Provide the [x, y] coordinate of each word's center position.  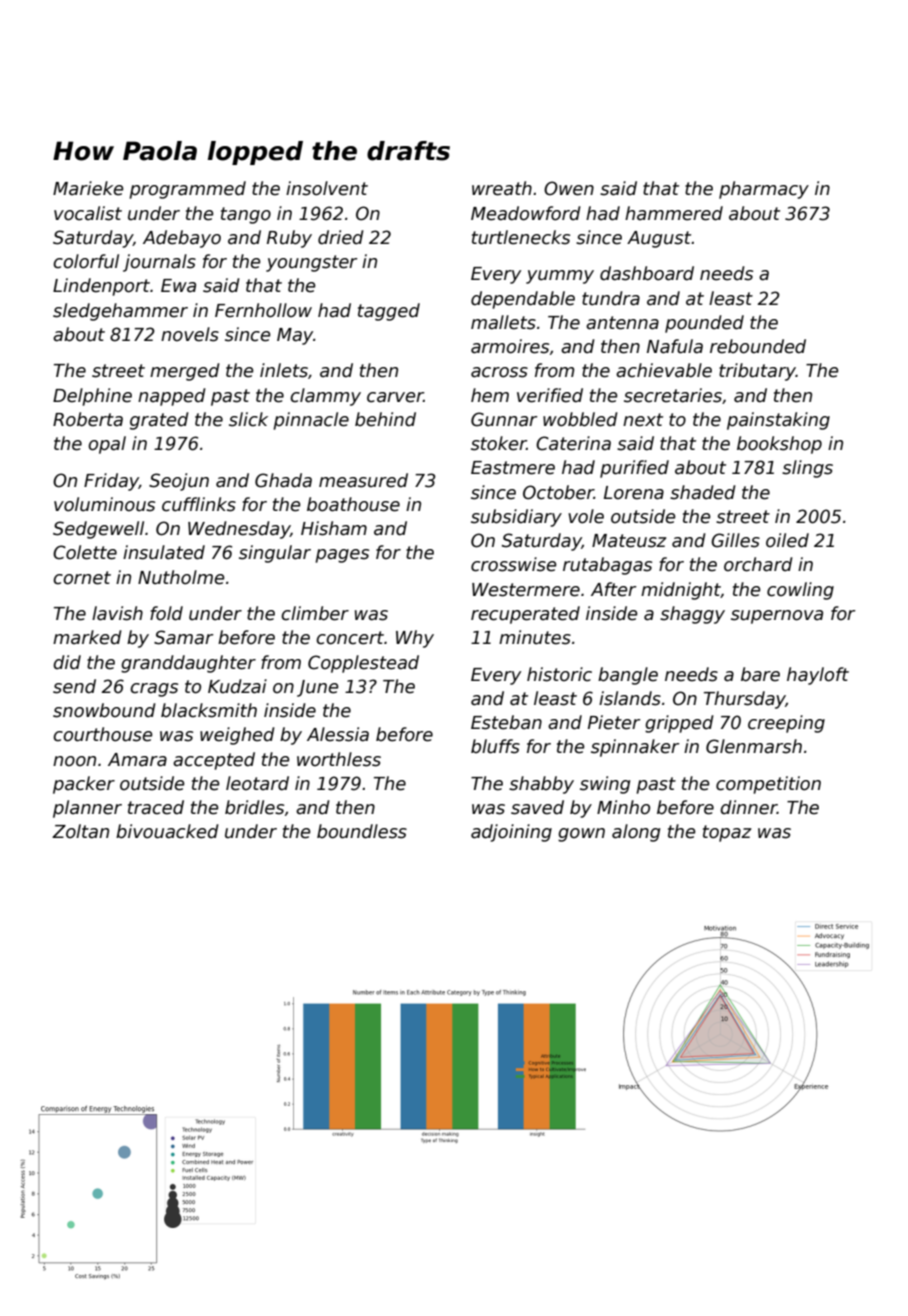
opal [107, 445]
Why [415, 639]
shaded [703, 492]
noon [74, 761]
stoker [499, 443]
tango [246, 215]
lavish [117, 613]
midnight [681, 591]
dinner [748, 807]
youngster [312, 263]
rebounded [758, 346]
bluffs [495, 746]
